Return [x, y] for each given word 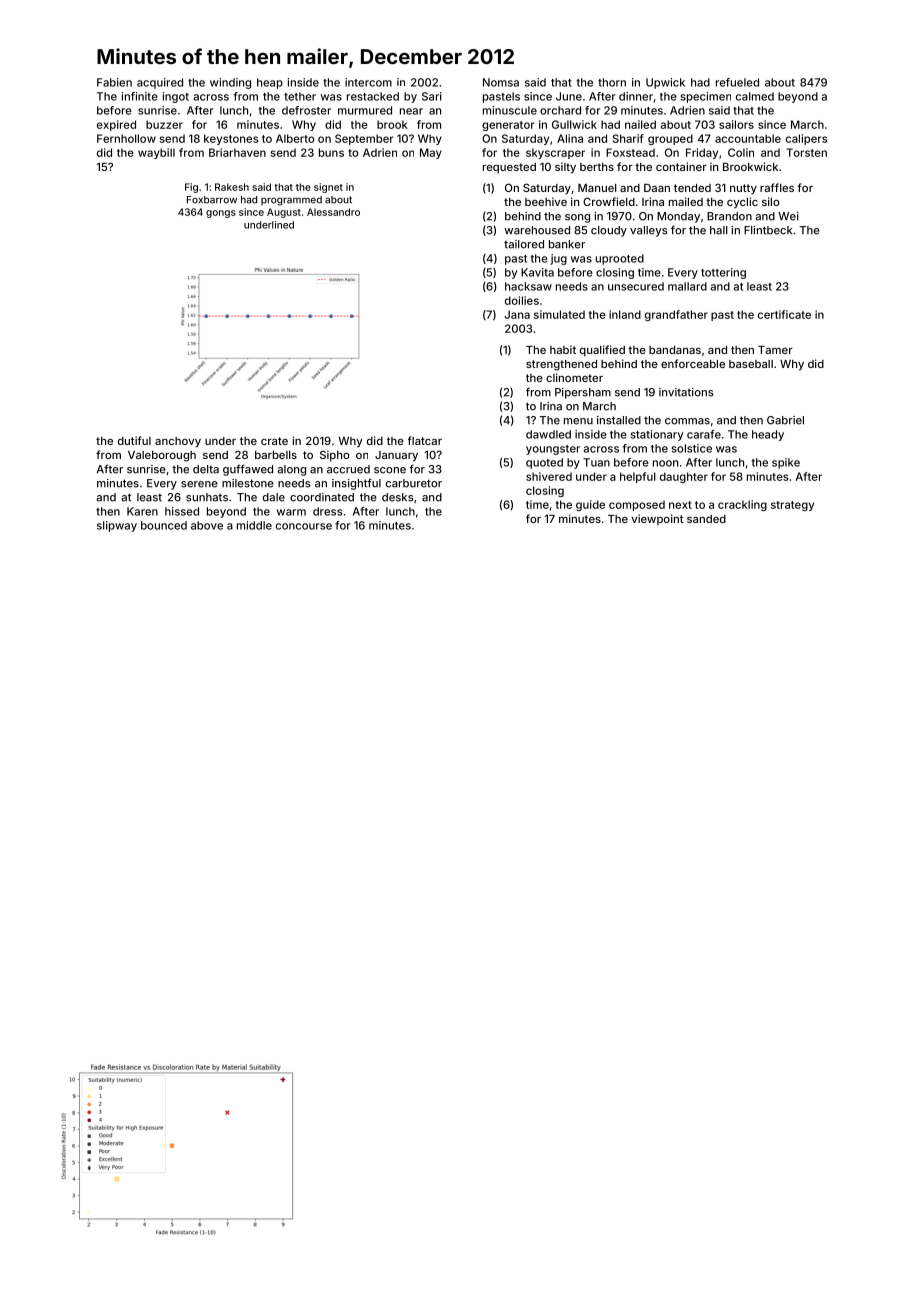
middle [254, 525]
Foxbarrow [212, 200]
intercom [368, 82]
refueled [737, 82]
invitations [686, 392]
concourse [304, 526]
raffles [777, 187]
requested [509, 168]
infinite [140, 96]
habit [563, 349]
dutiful [134, 440]
